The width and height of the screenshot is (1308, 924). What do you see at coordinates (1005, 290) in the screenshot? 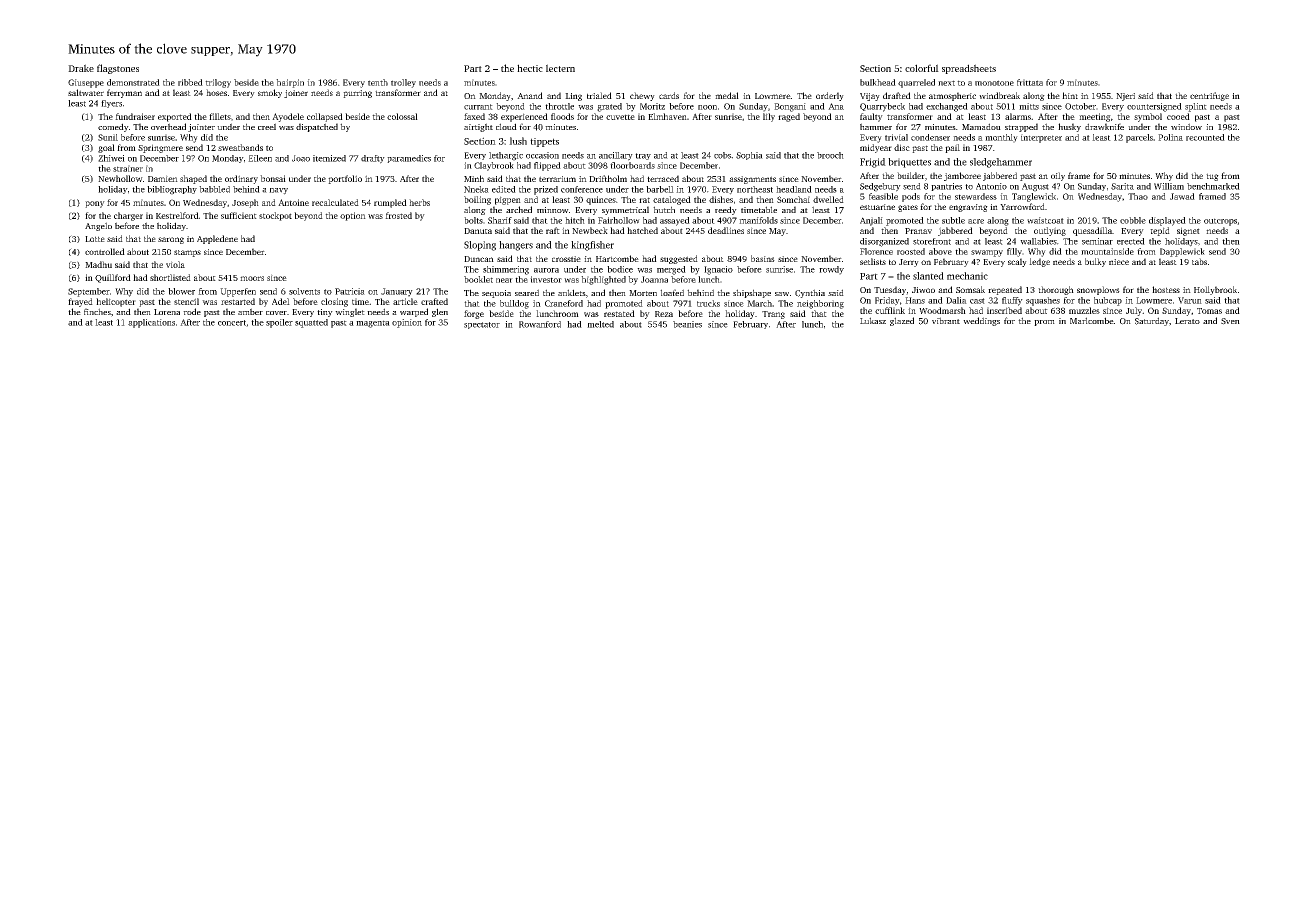
I see `repeated` at bounding box center [1005, 290].
